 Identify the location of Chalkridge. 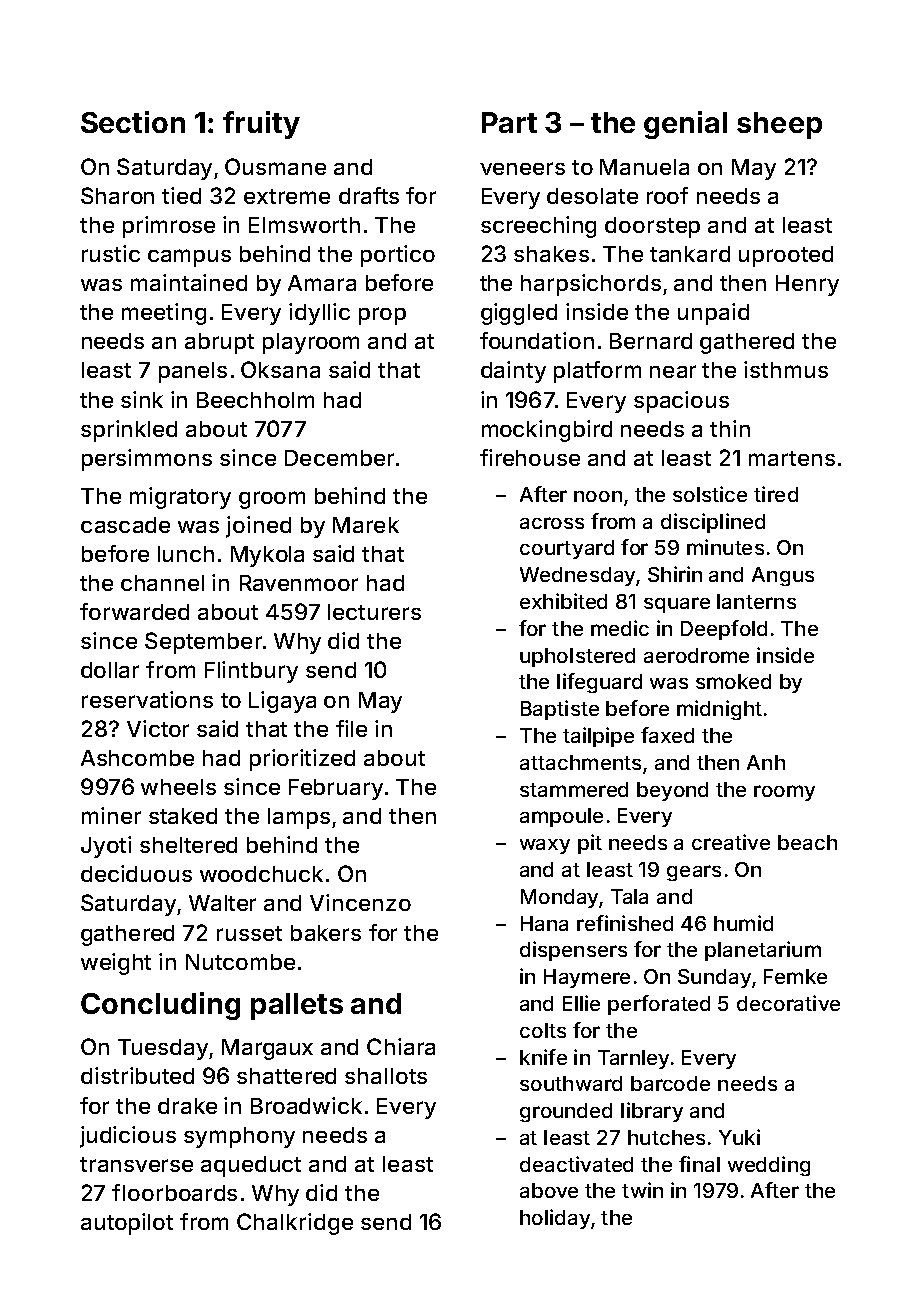
(295, 1224).
